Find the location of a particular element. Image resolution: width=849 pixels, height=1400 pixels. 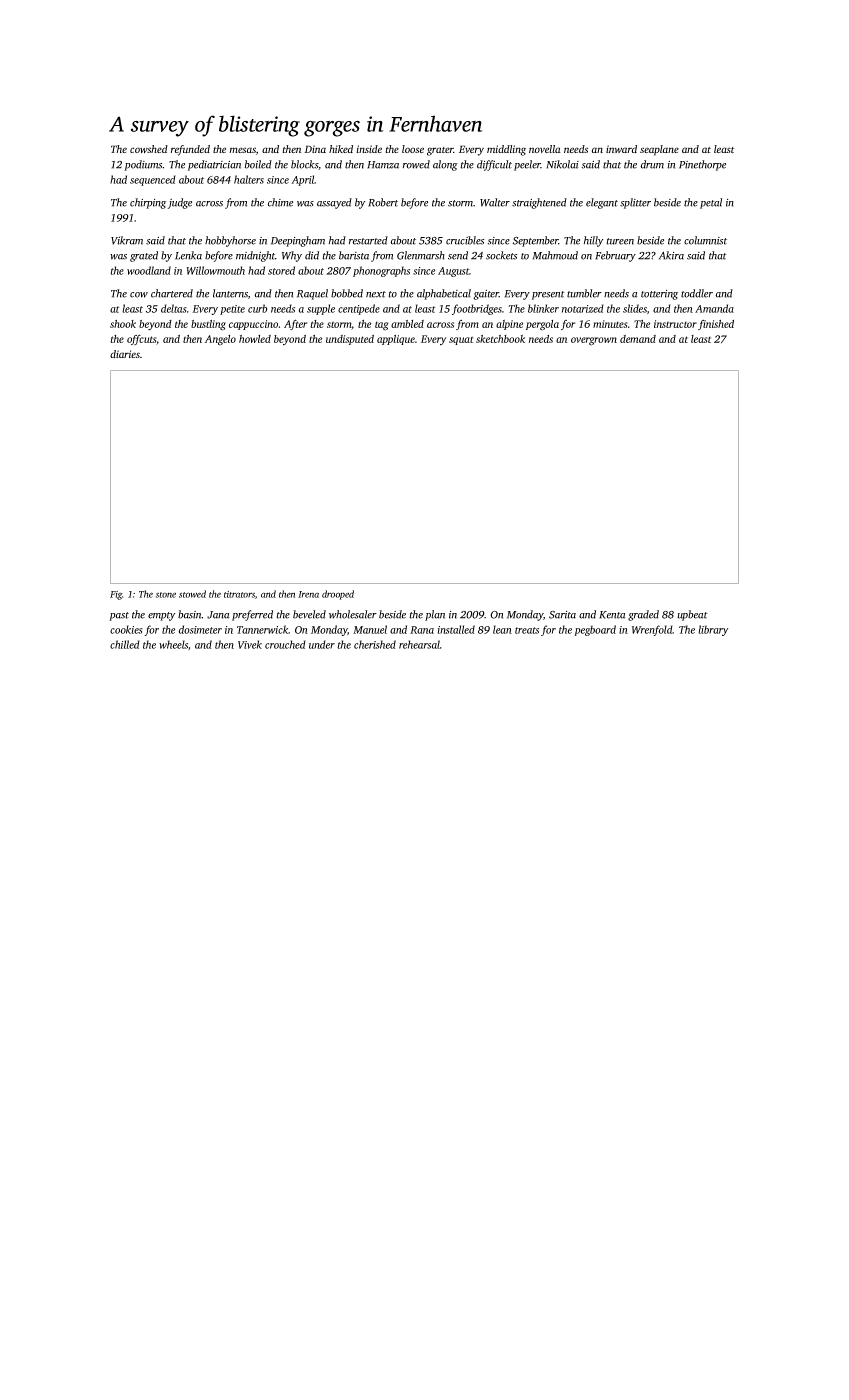

cowshed is located at coordinates (149, 149).
